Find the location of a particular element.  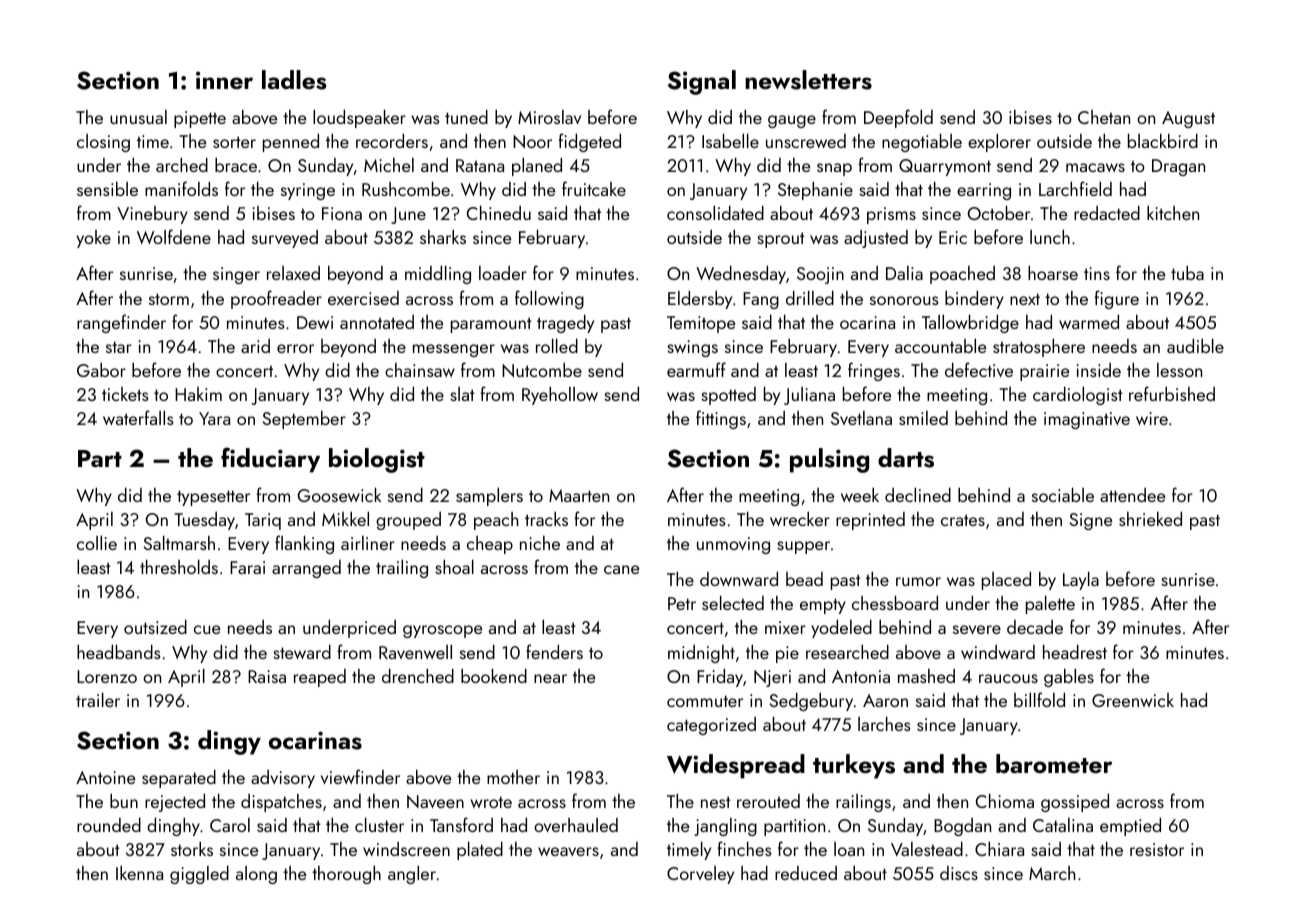

discs is located at coordinates (959, 873).
